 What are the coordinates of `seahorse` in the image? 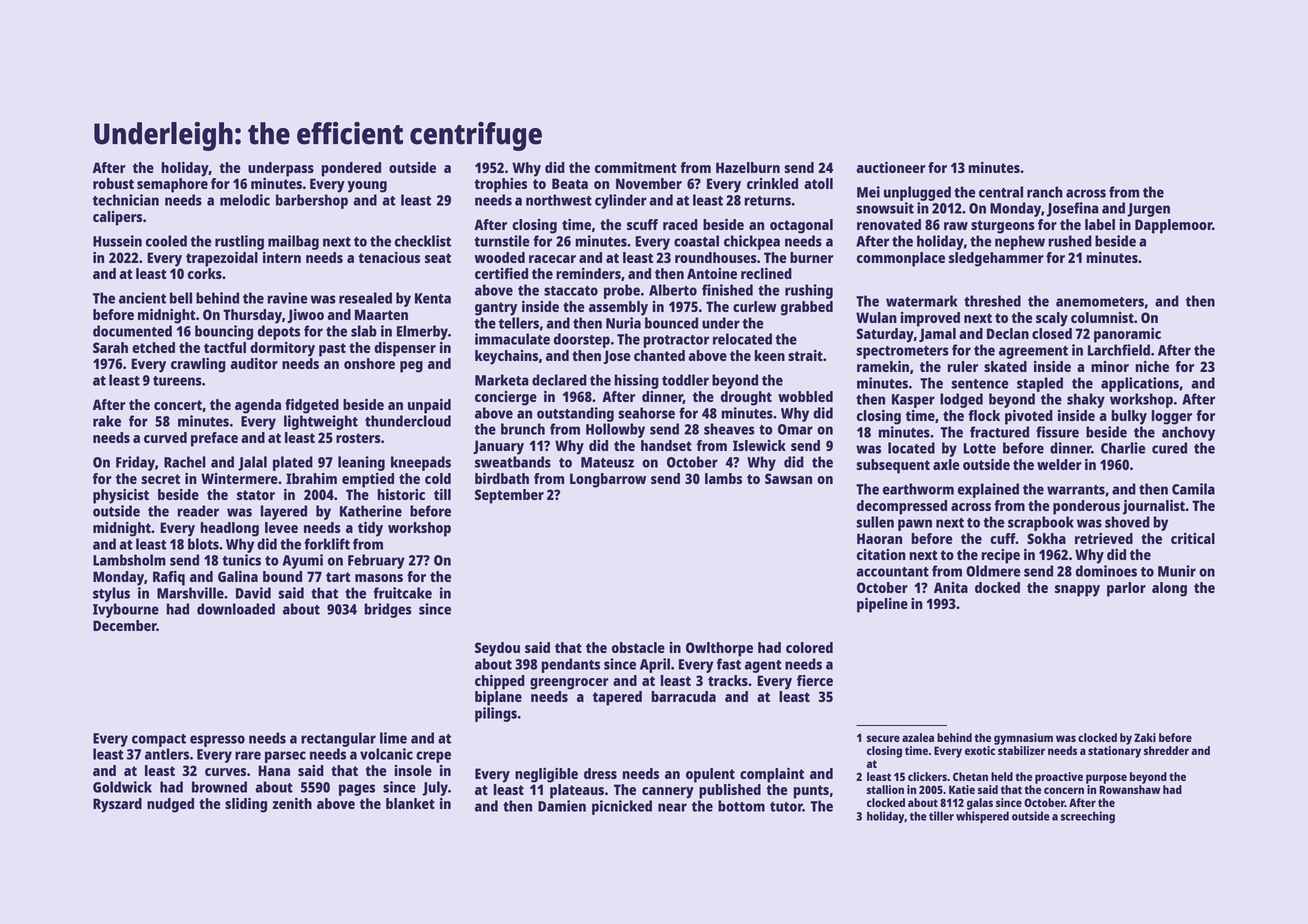 It's located at (646, 413).
